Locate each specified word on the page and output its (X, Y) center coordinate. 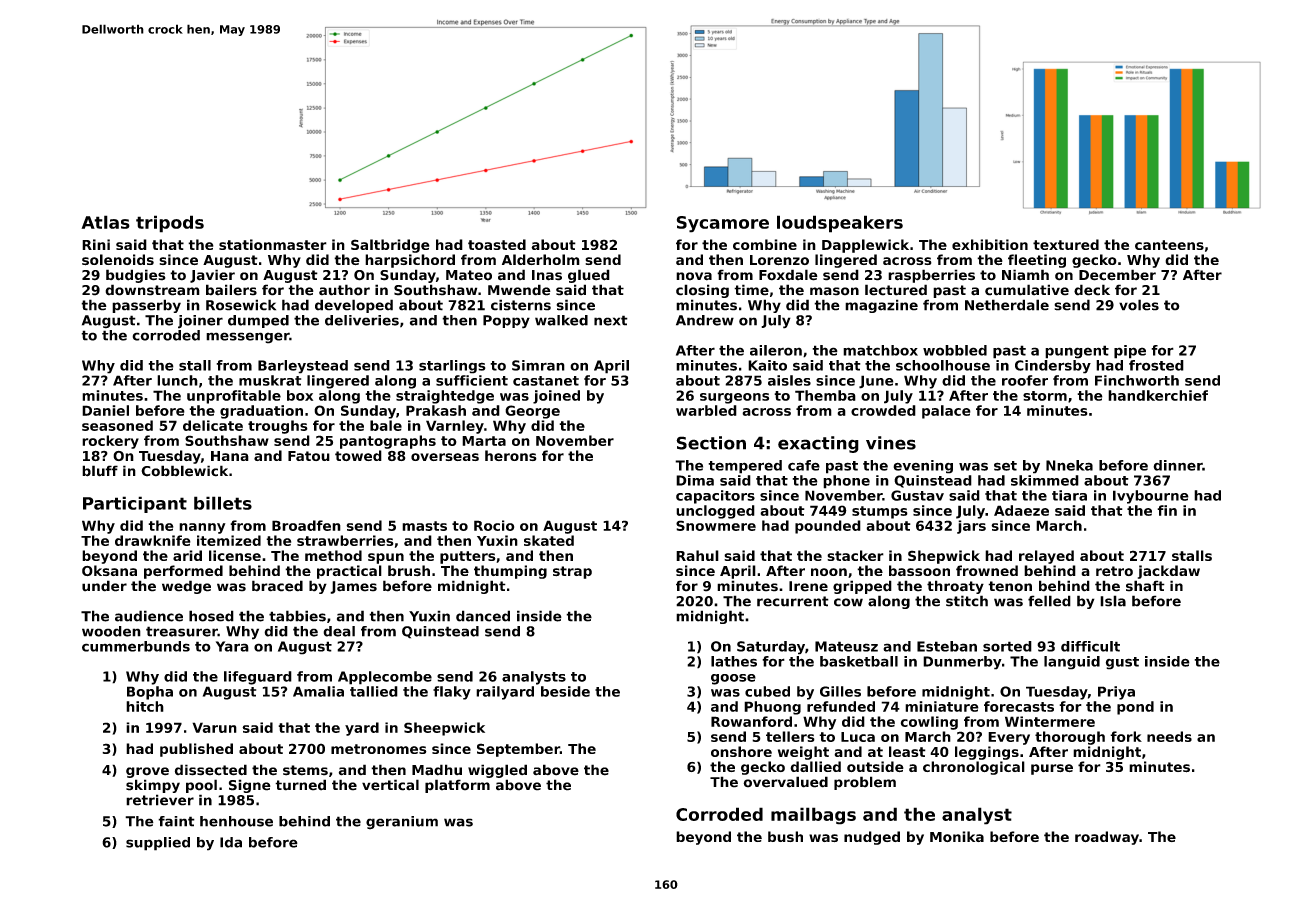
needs (1169, 736)
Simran (538, 365)
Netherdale (1007, 305)
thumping (510, 572)
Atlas (105, 222)
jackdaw (1169, 572)
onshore (741, 751)
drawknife (153, 540)
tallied (374, 691)
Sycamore (723, 224)
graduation (261, 412)
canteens (1169, 245)
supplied (158, 844)
